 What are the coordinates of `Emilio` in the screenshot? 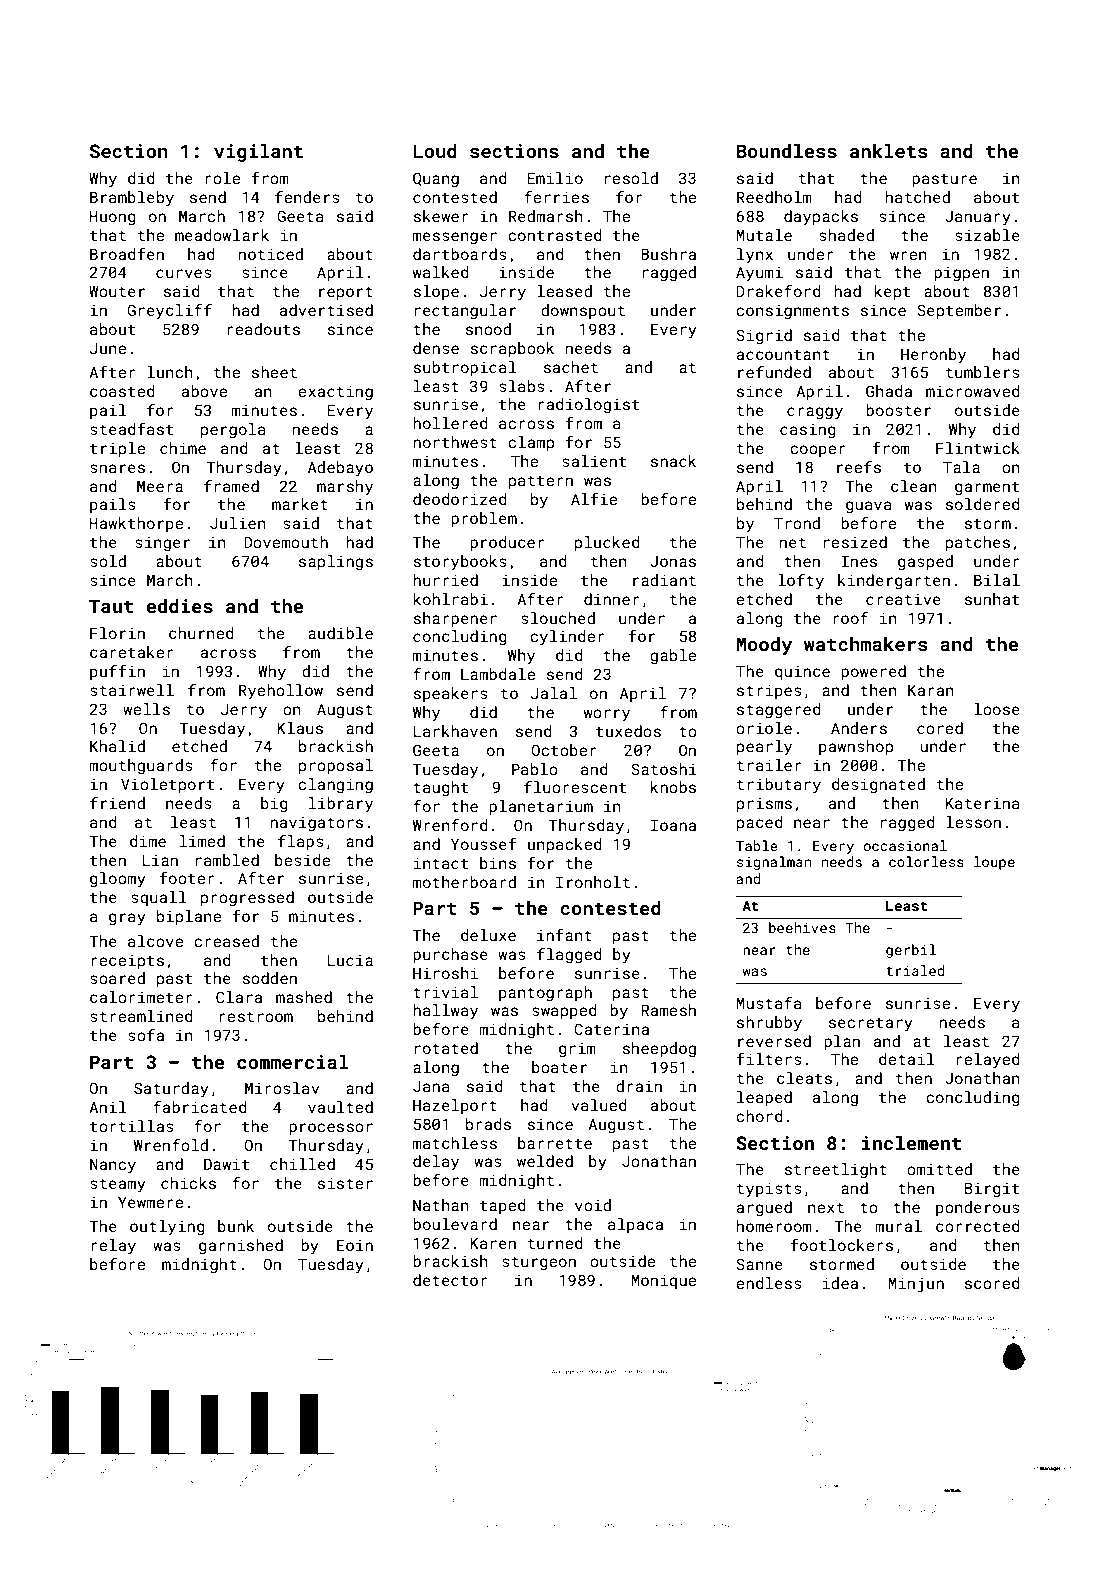 It's located at (555, 178).
